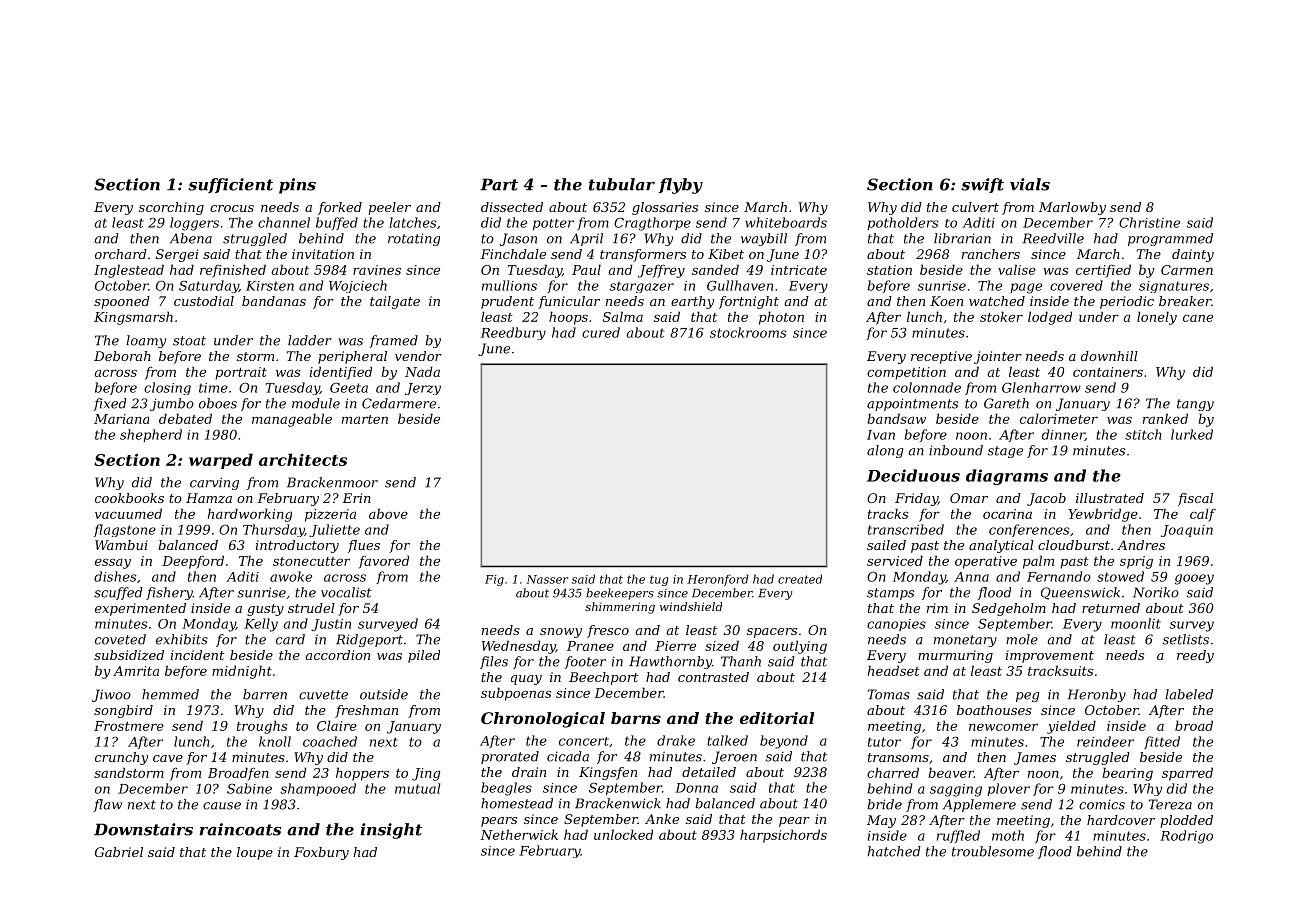 Image resolution: width=1308 pixels, height=924 pixels. What do you see at coordinates (121, 419) in the document?
I see `Mariana` at bounding box center [121, 419].
